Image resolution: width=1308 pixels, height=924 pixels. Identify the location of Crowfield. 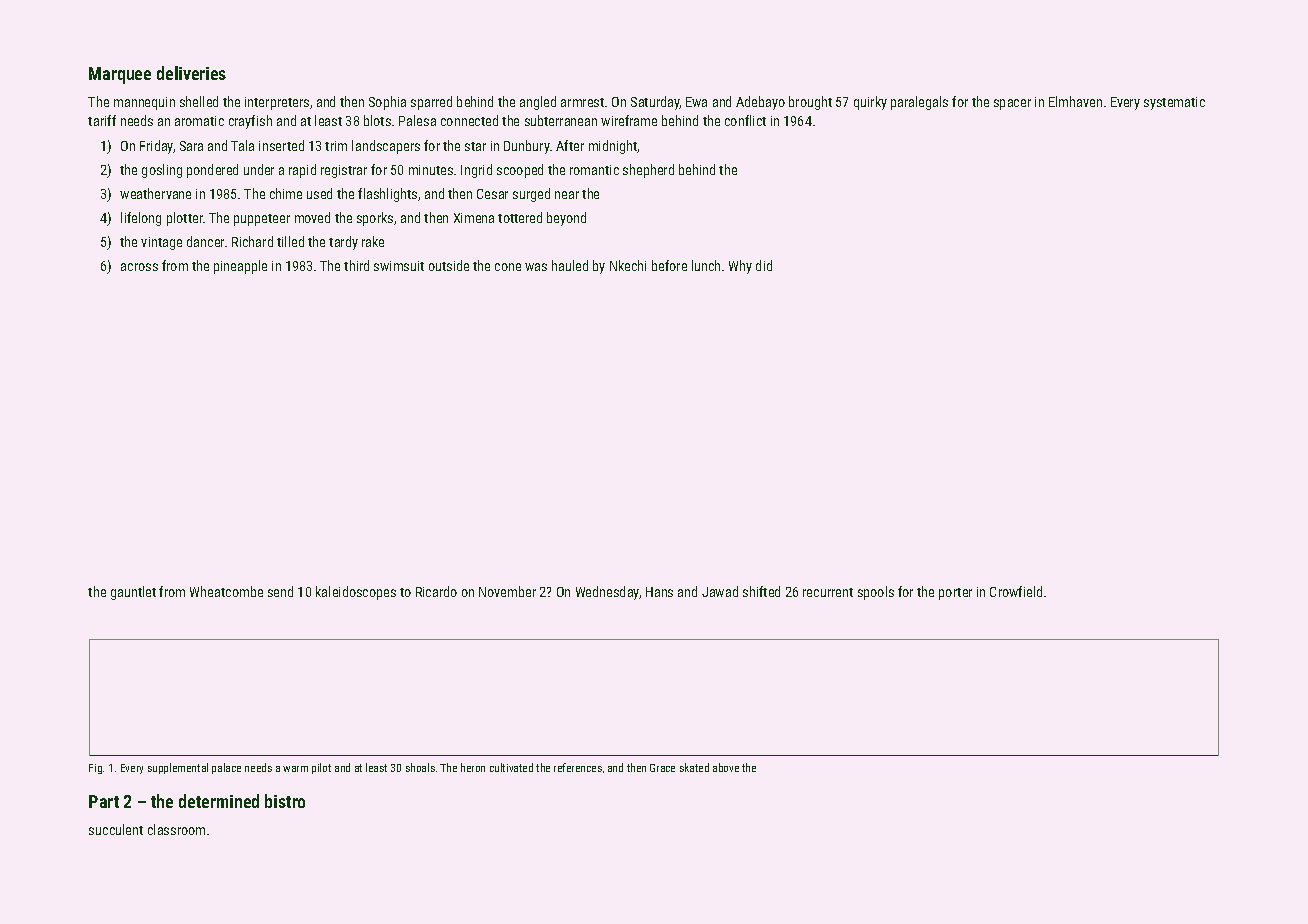
(1016, 591).
